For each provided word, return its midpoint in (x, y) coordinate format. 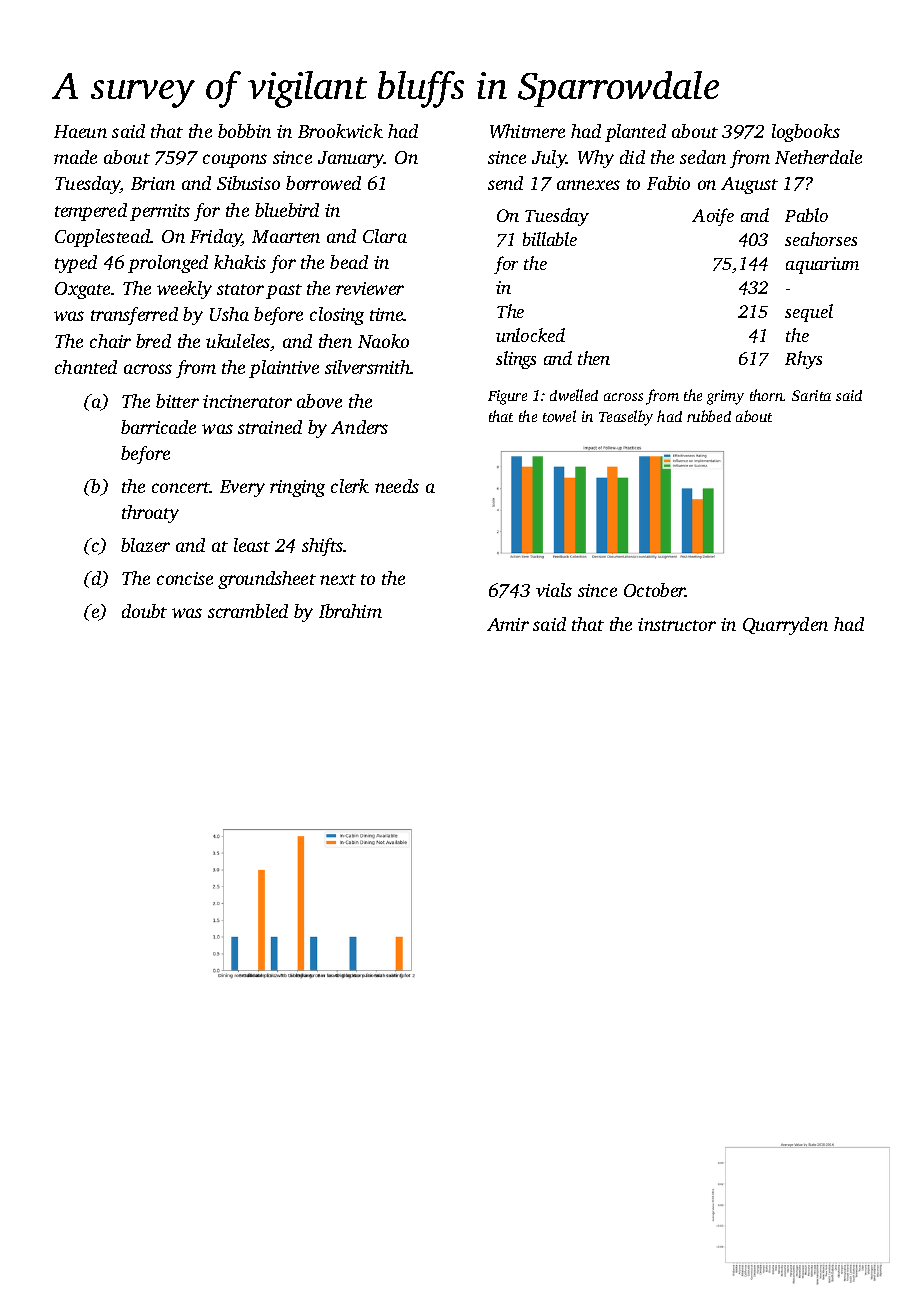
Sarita (811, 395)
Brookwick (340, 131)
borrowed (323, 183)
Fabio (668, 183)
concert (181, 487)
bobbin (244, 131)
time (387, 314)
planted (635, 133)
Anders (359, 427)
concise (185, 578)
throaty (150, 514)
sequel (809, 313)
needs (397, 486)
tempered (91, 212)
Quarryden (785, 626)
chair (110, 341)
